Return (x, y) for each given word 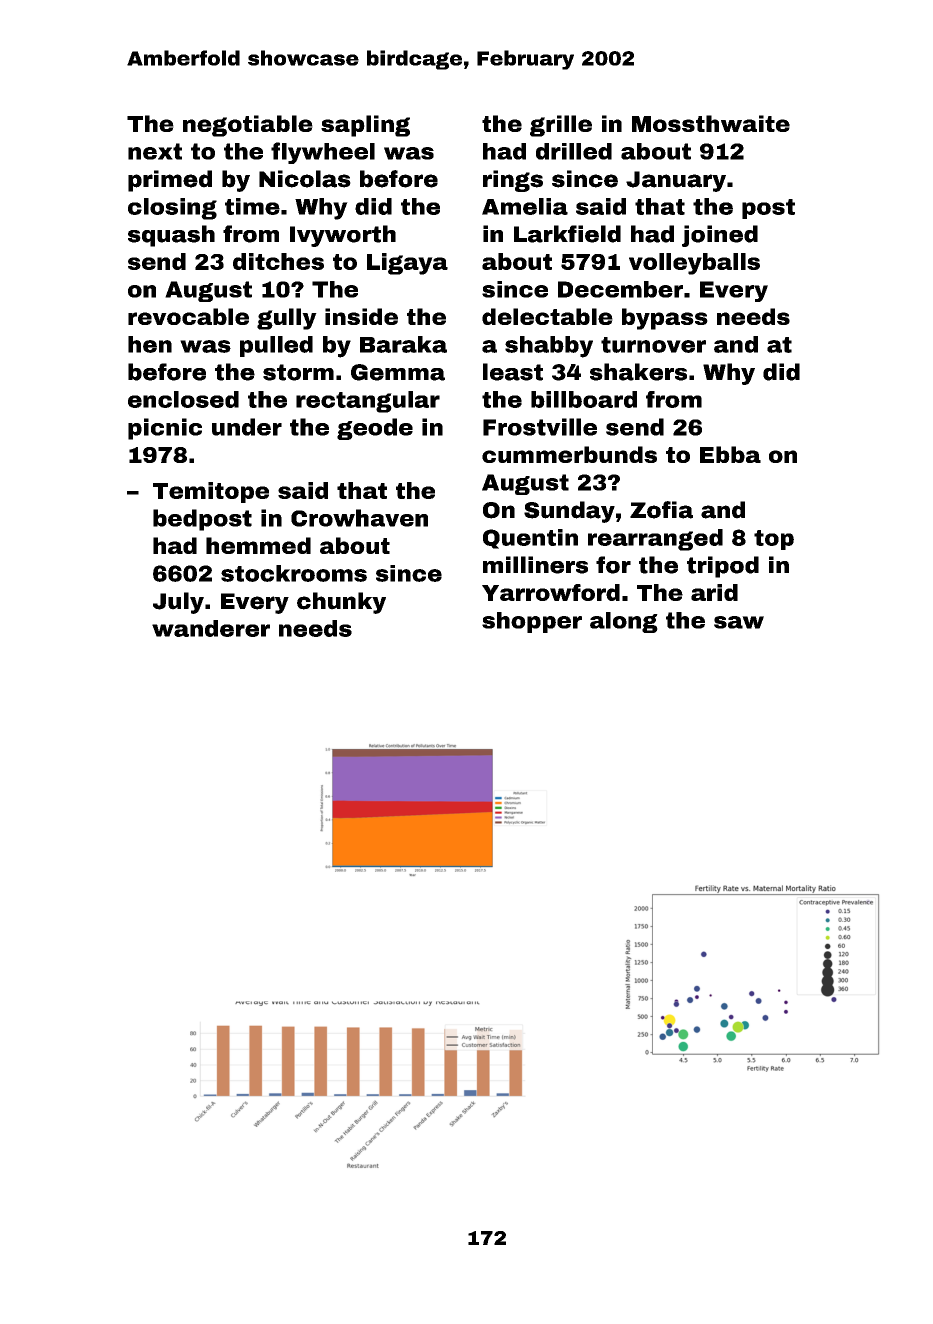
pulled (276, 346)
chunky (341, 603)
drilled (574, 151)
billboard (584, 399)
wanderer (211, 628)
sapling (365, 126)
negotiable (248, 126)
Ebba (730, 454)
